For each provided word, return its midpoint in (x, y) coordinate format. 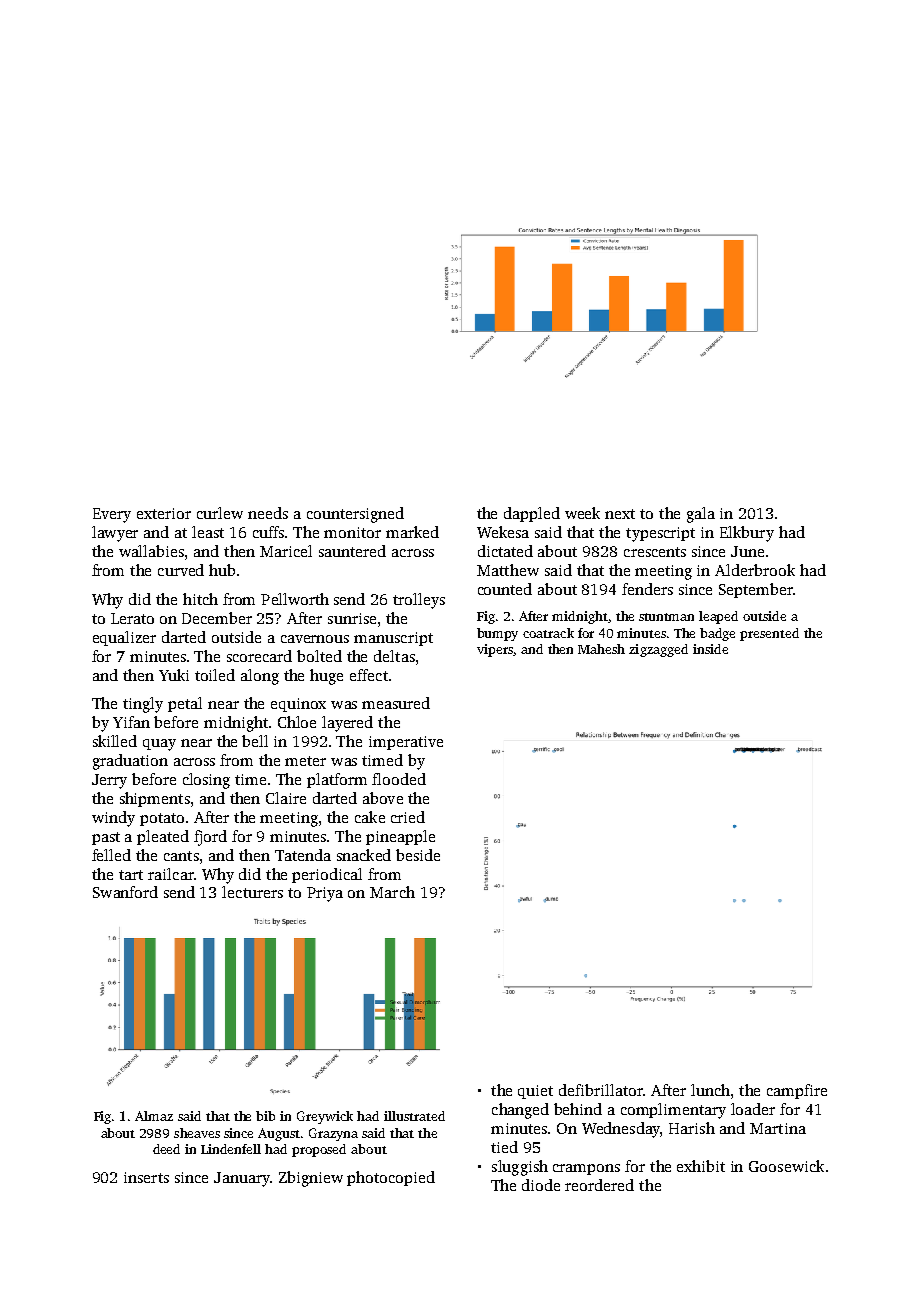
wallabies (151, 551)
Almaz (154, 1116)
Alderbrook (755, 570)
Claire (286, 798)
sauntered (352, 551)
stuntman (666, 617)
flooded (399, 779)
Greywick (325, 1117)
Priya (325, 894)
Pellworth (295, 599)
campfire (797, 1091)
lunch (710, 1090)
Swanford (125, 892)
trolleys (419, 601)
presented (769, 634)
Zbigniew (311, 1179)
